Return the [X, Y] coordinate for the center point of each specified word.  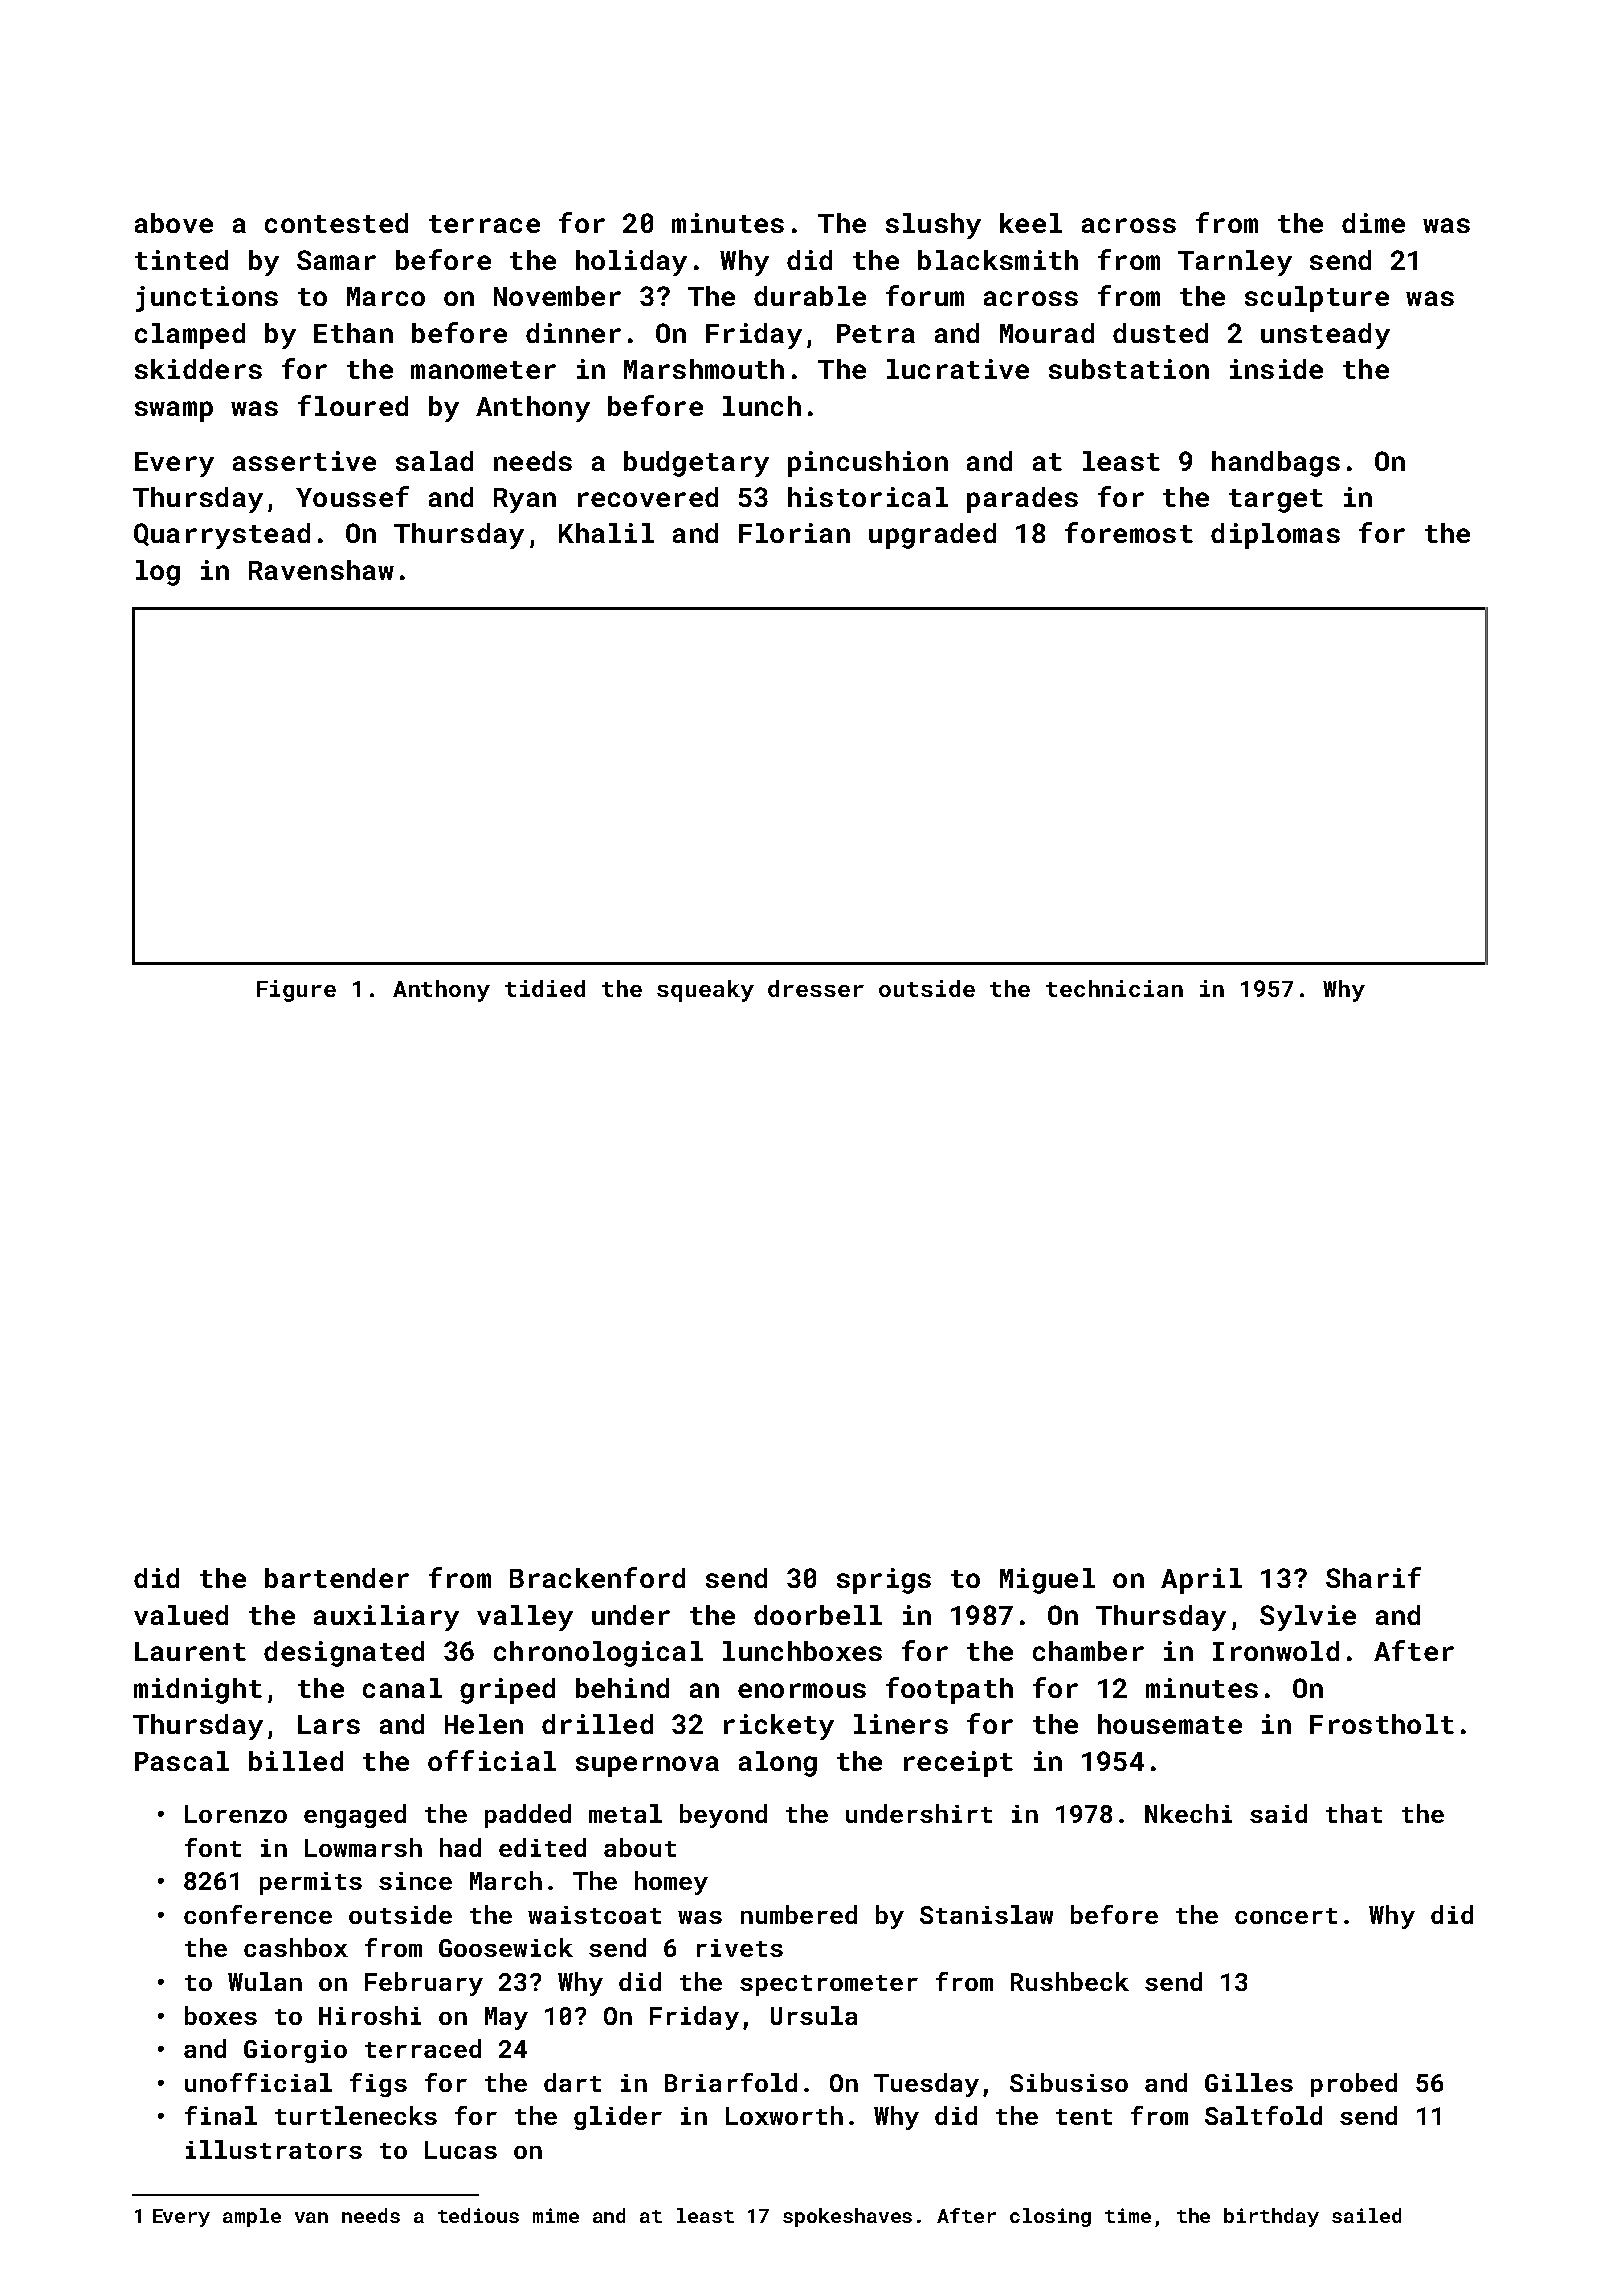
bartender [337, 1578]
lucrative [958, 369]
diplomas [1275, 536]
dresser [816, 988]
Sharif [1373, 1577]
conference [258, 1914]
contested [336, 223]
